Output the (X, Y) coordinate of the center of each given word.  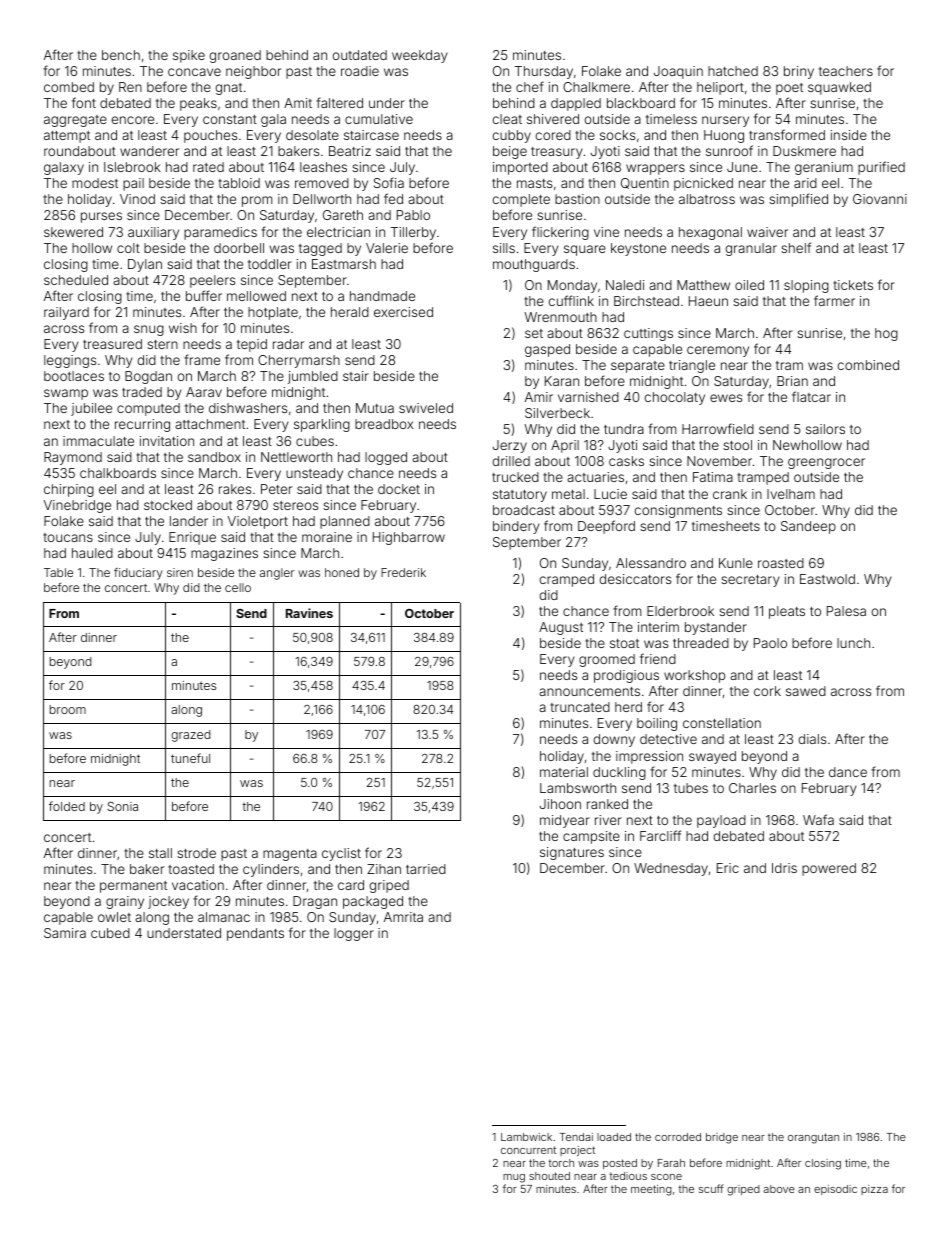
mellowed (256, 296)
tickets (853, 285)
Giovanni (880, 199)
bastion (577, 199)
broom (68, 709)
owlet (114, 917)
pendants (255, 934)
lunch (853, 643)
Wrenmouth (561, 317)
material (564, 772)
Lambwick (526, 1137)
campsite (591, 837)
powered (829, 869)
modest (95, 183)
